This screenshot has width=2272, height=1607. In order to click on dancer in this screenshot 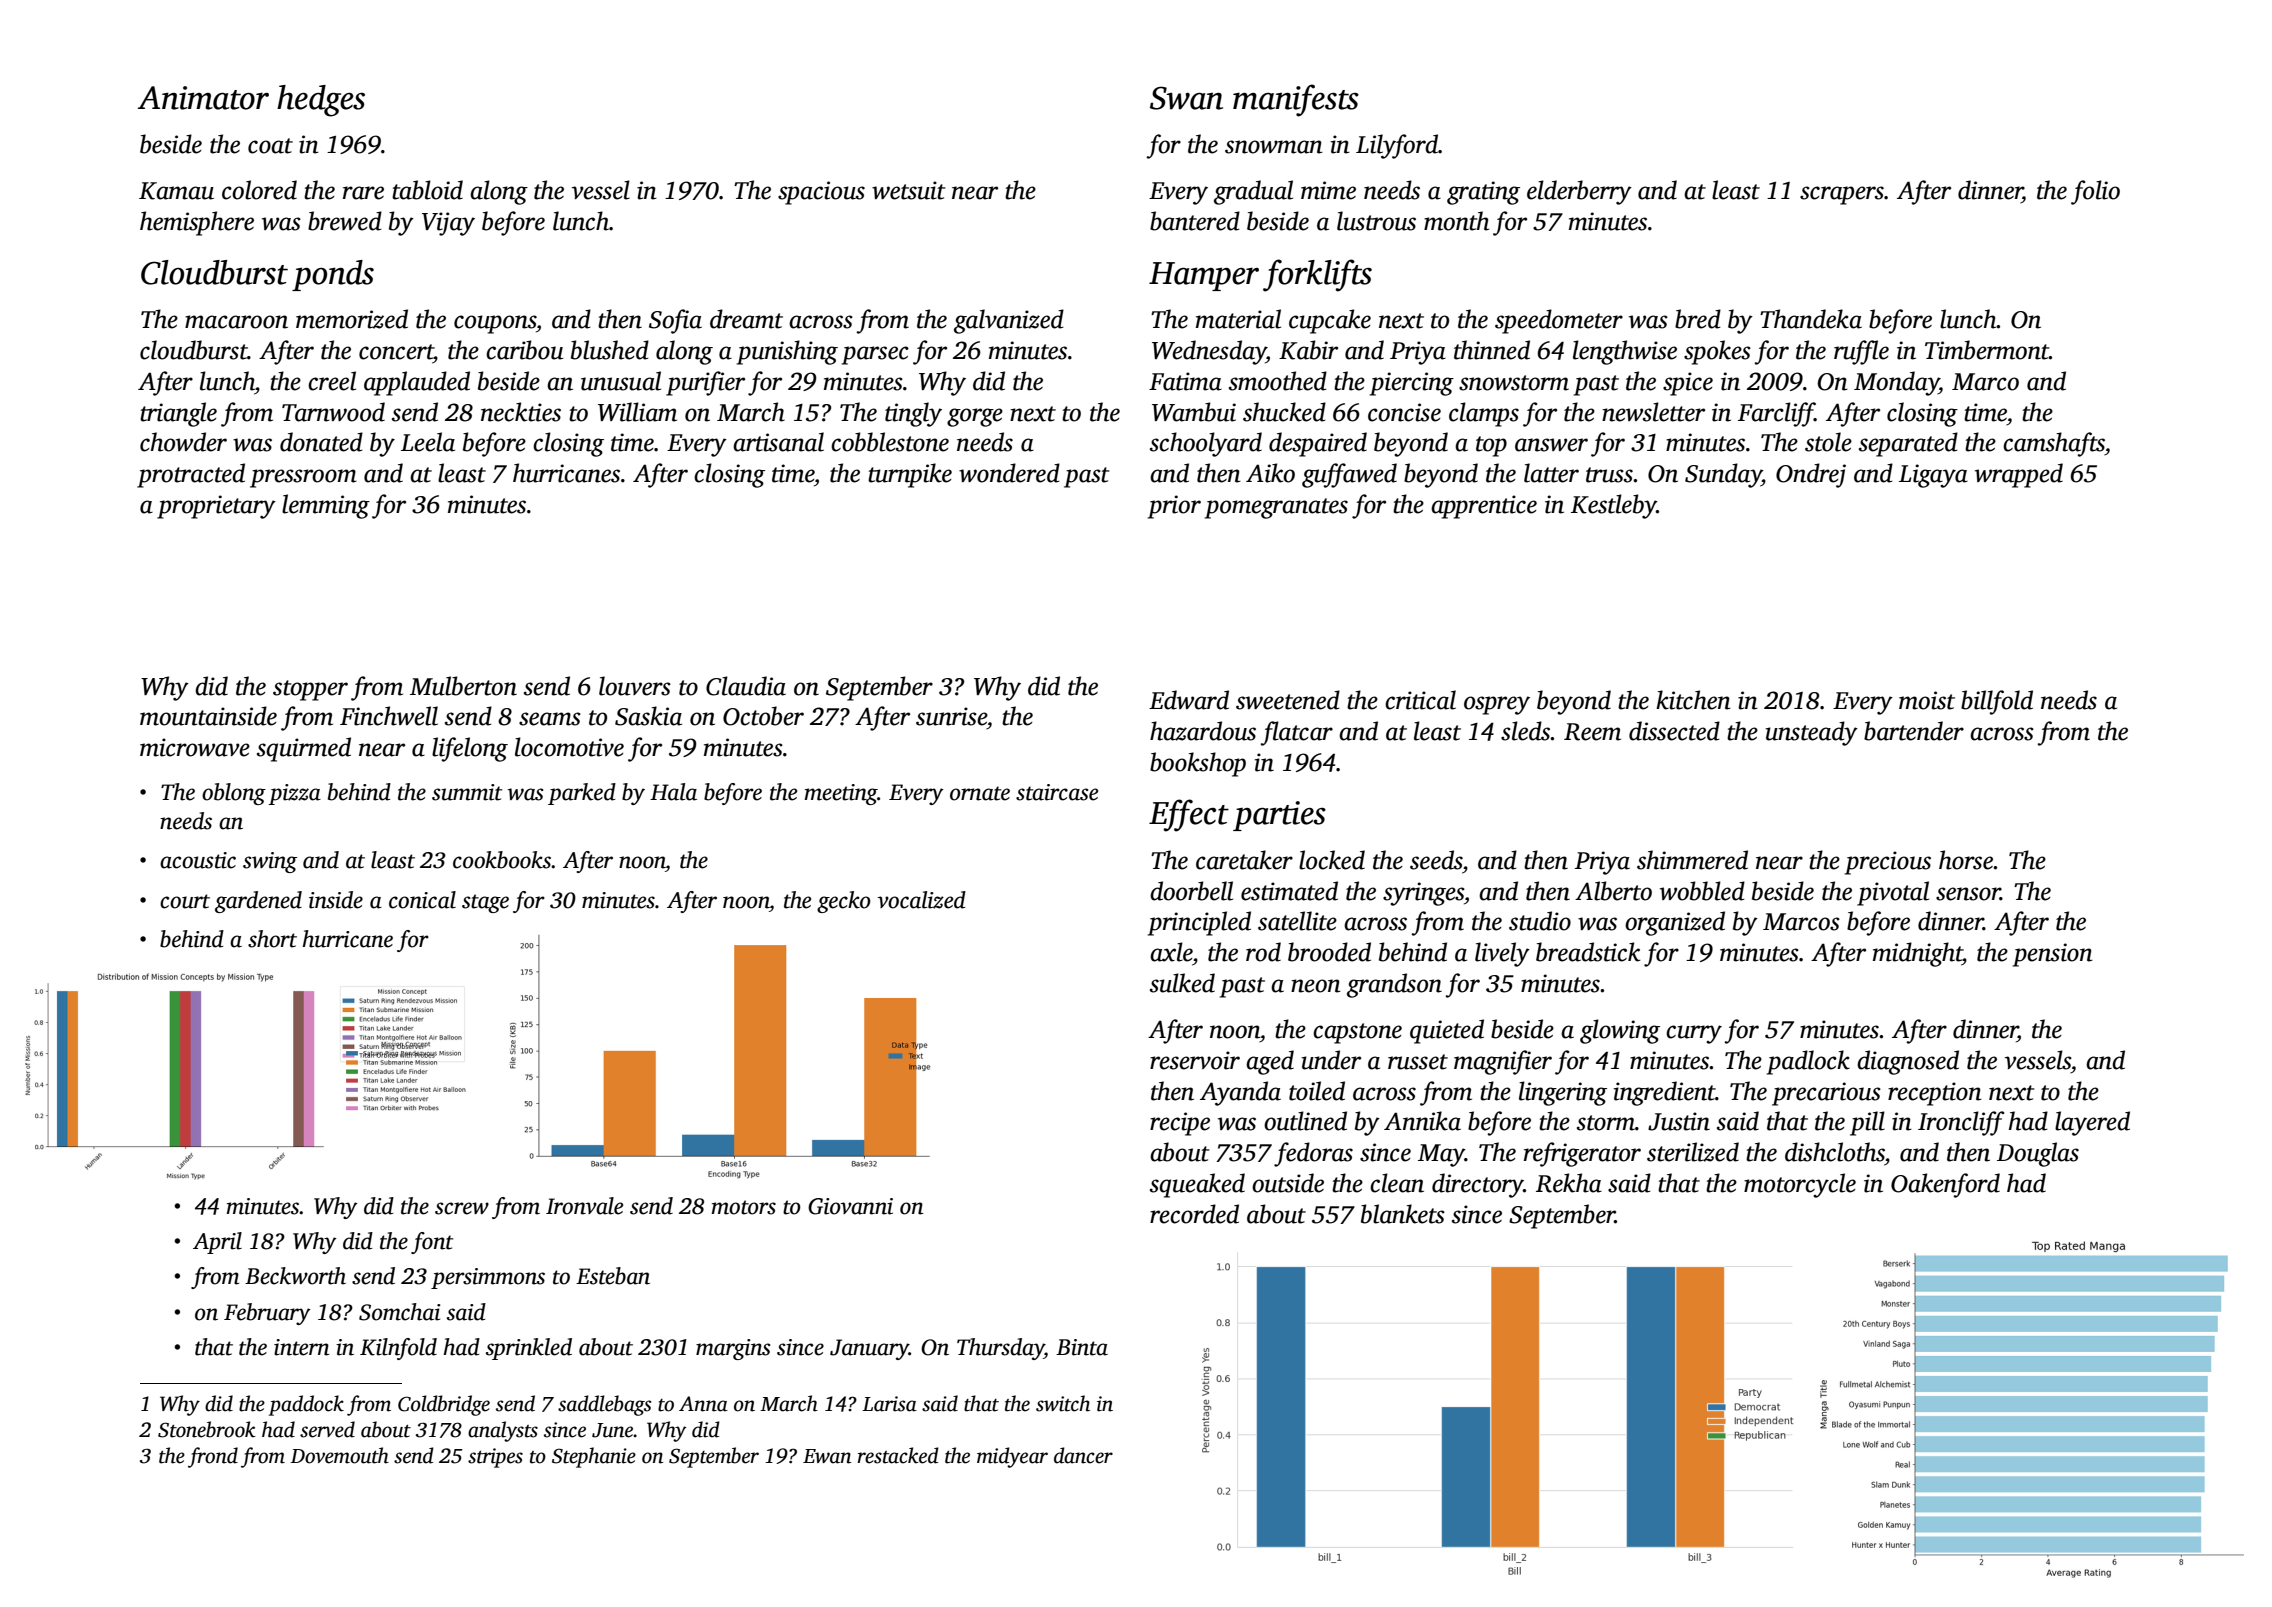, I will do `click(1083, 1455)`.
